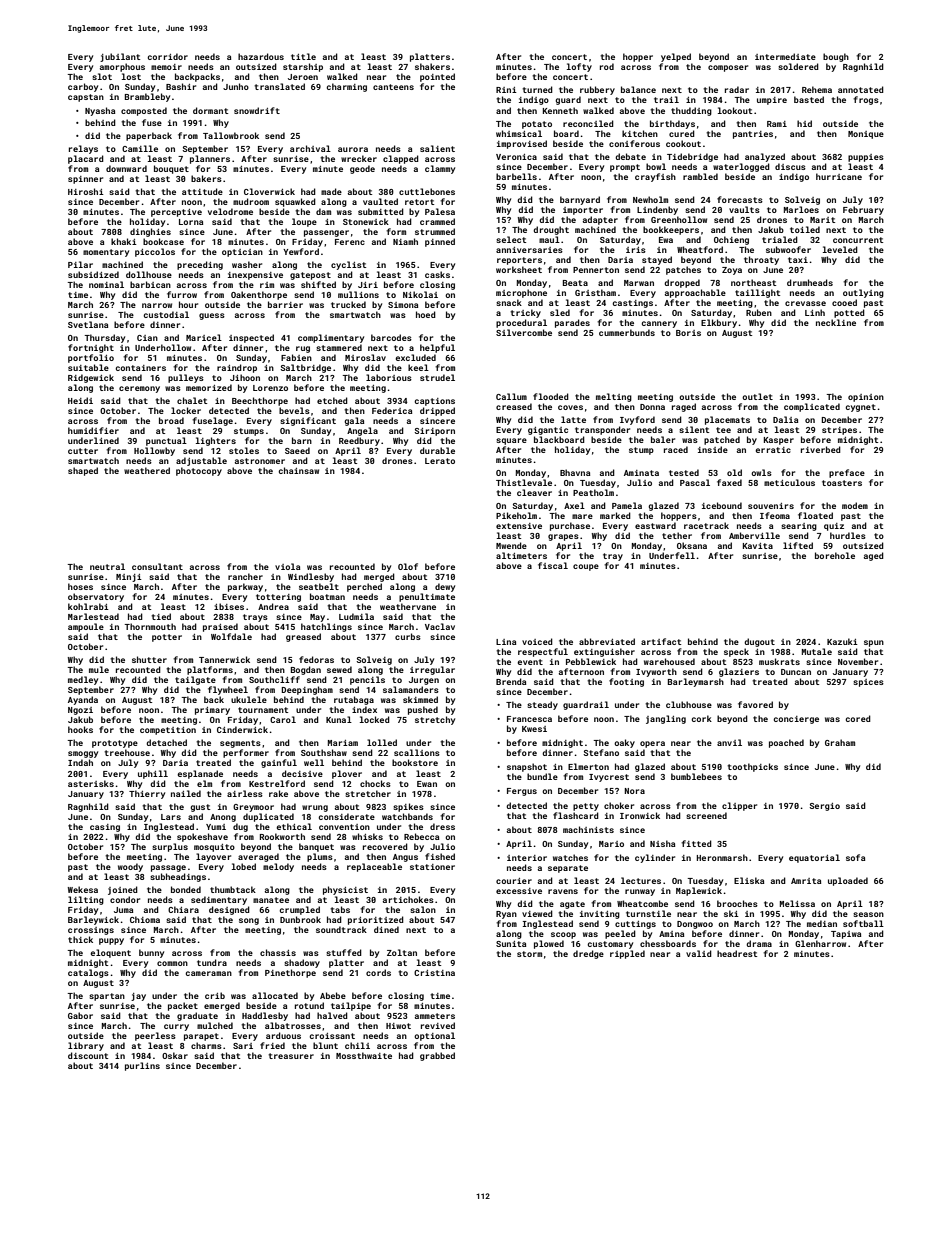 This screenshot has height=1233, width=952. I want to click on weathered, so click(147, 470).
